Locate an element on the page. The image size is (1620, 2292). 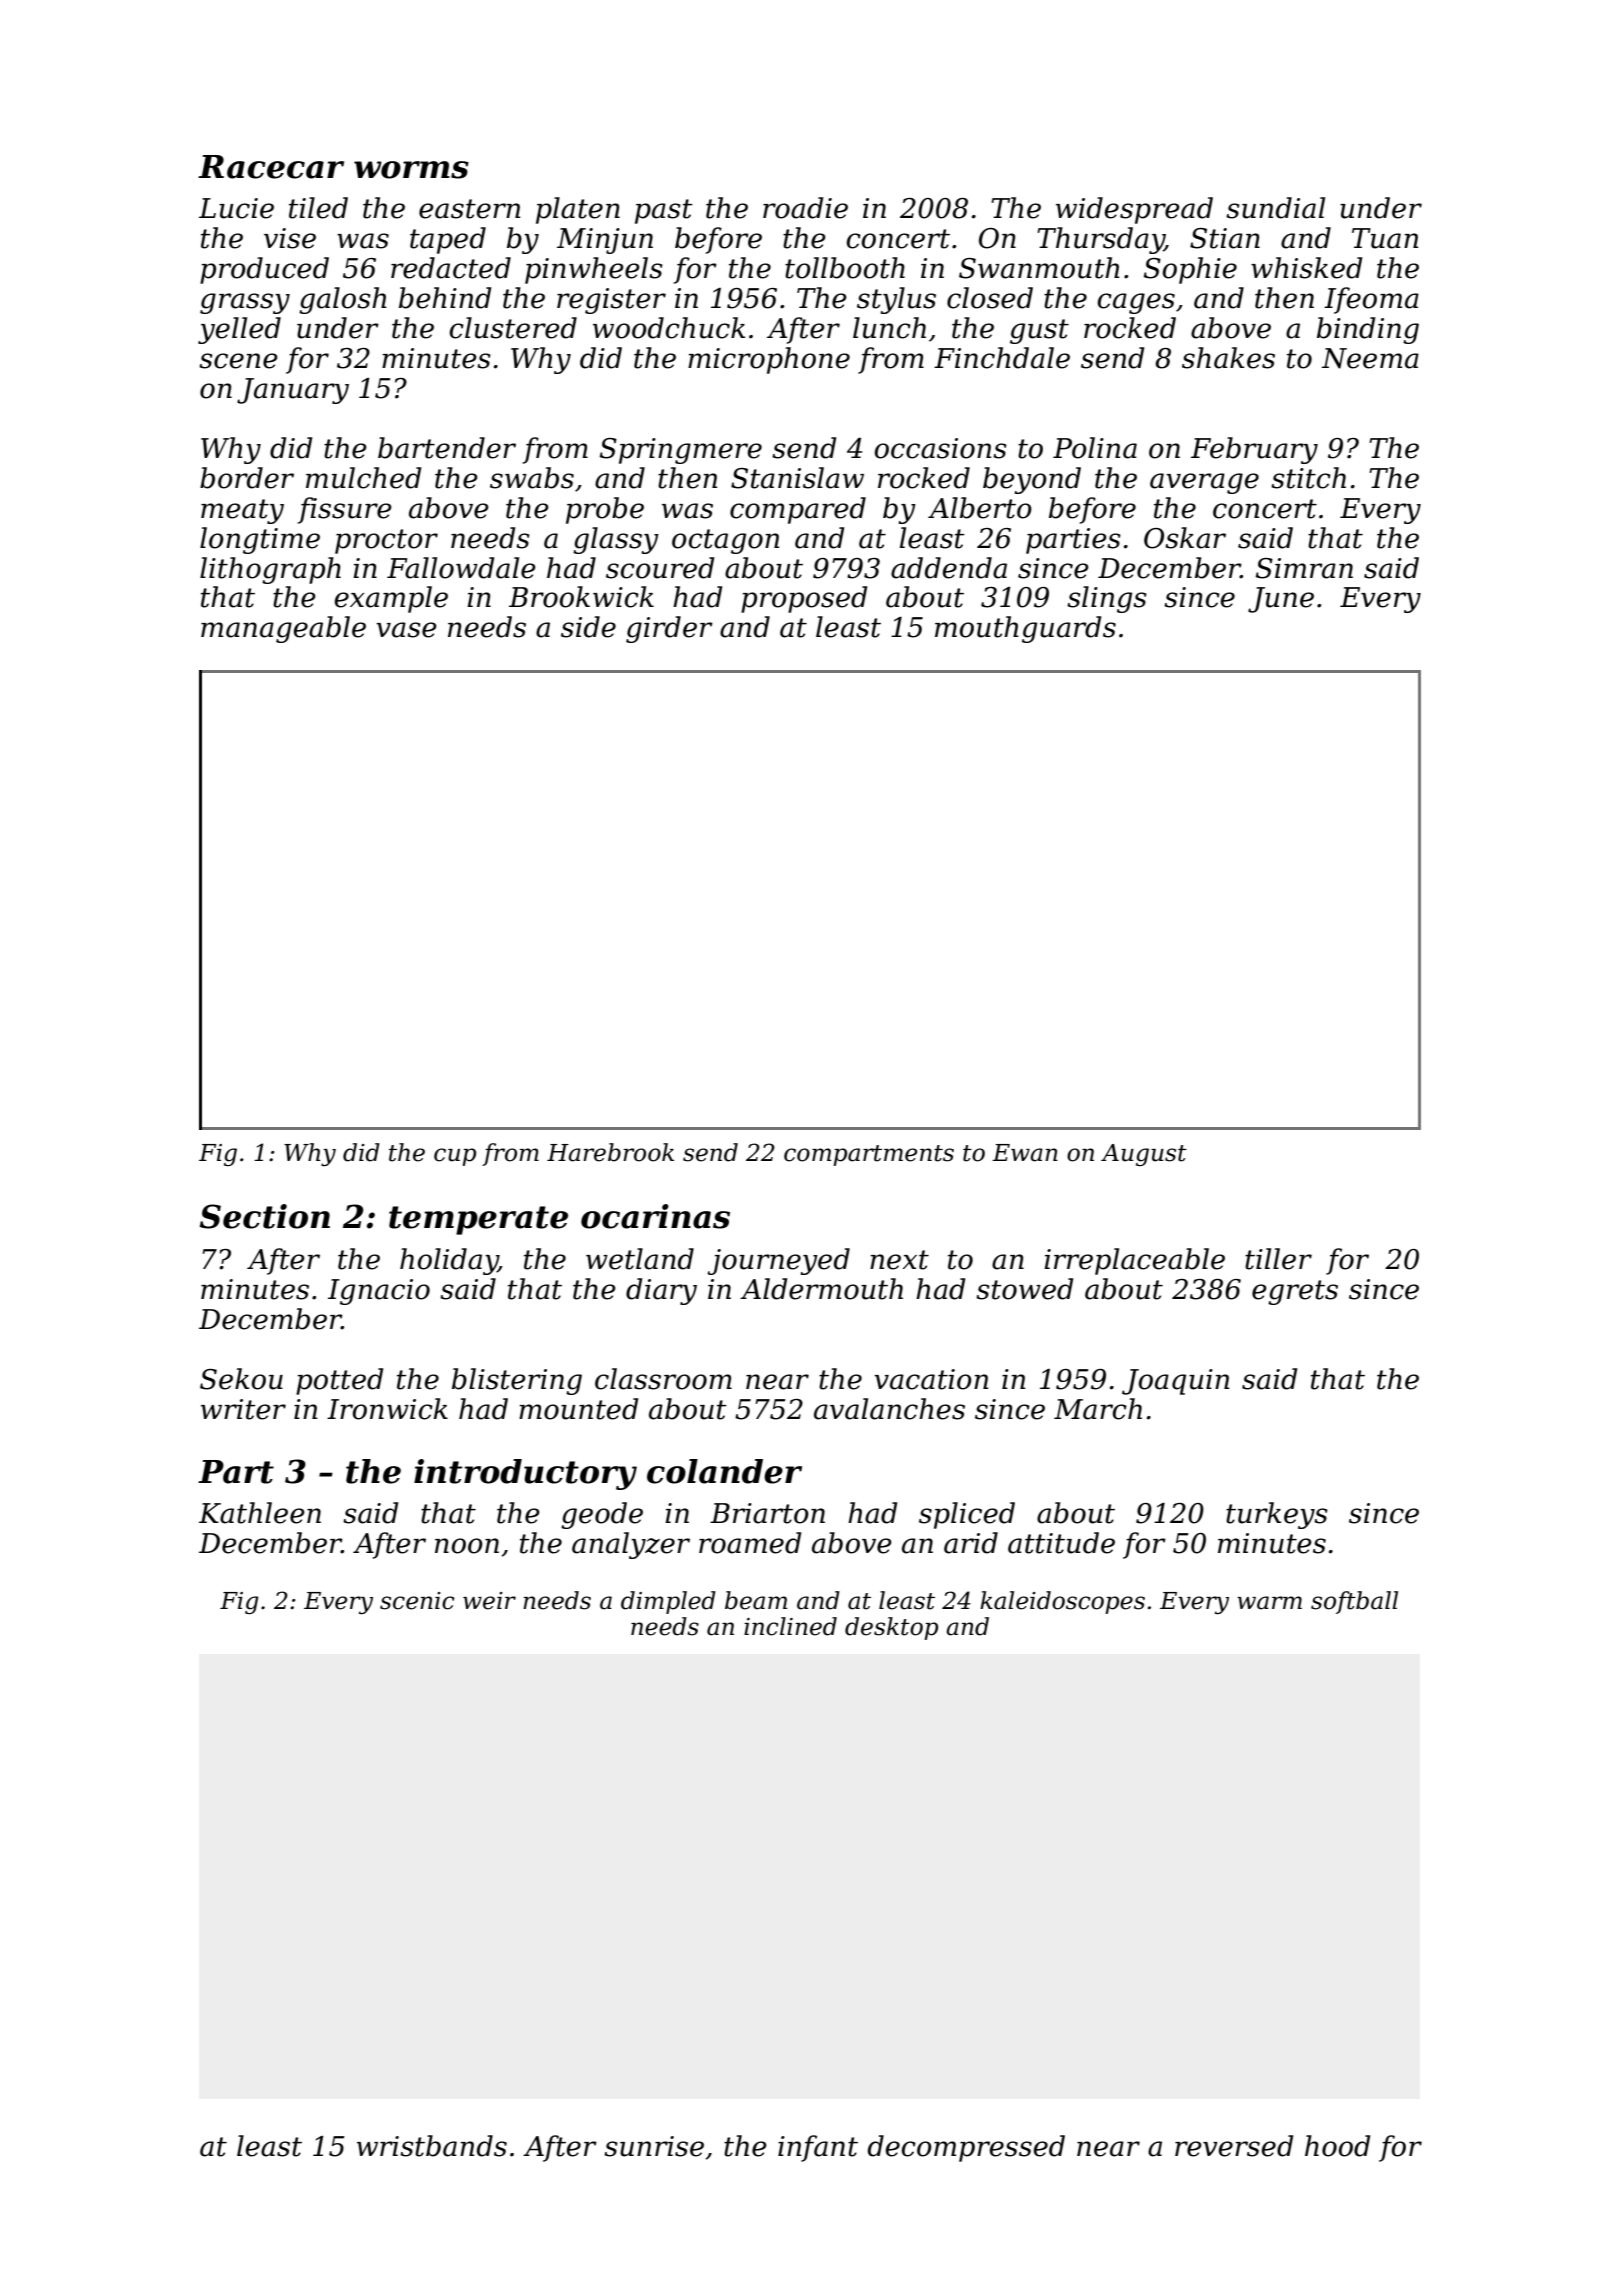
Ewan is located at coordinates (1025, 1153).
